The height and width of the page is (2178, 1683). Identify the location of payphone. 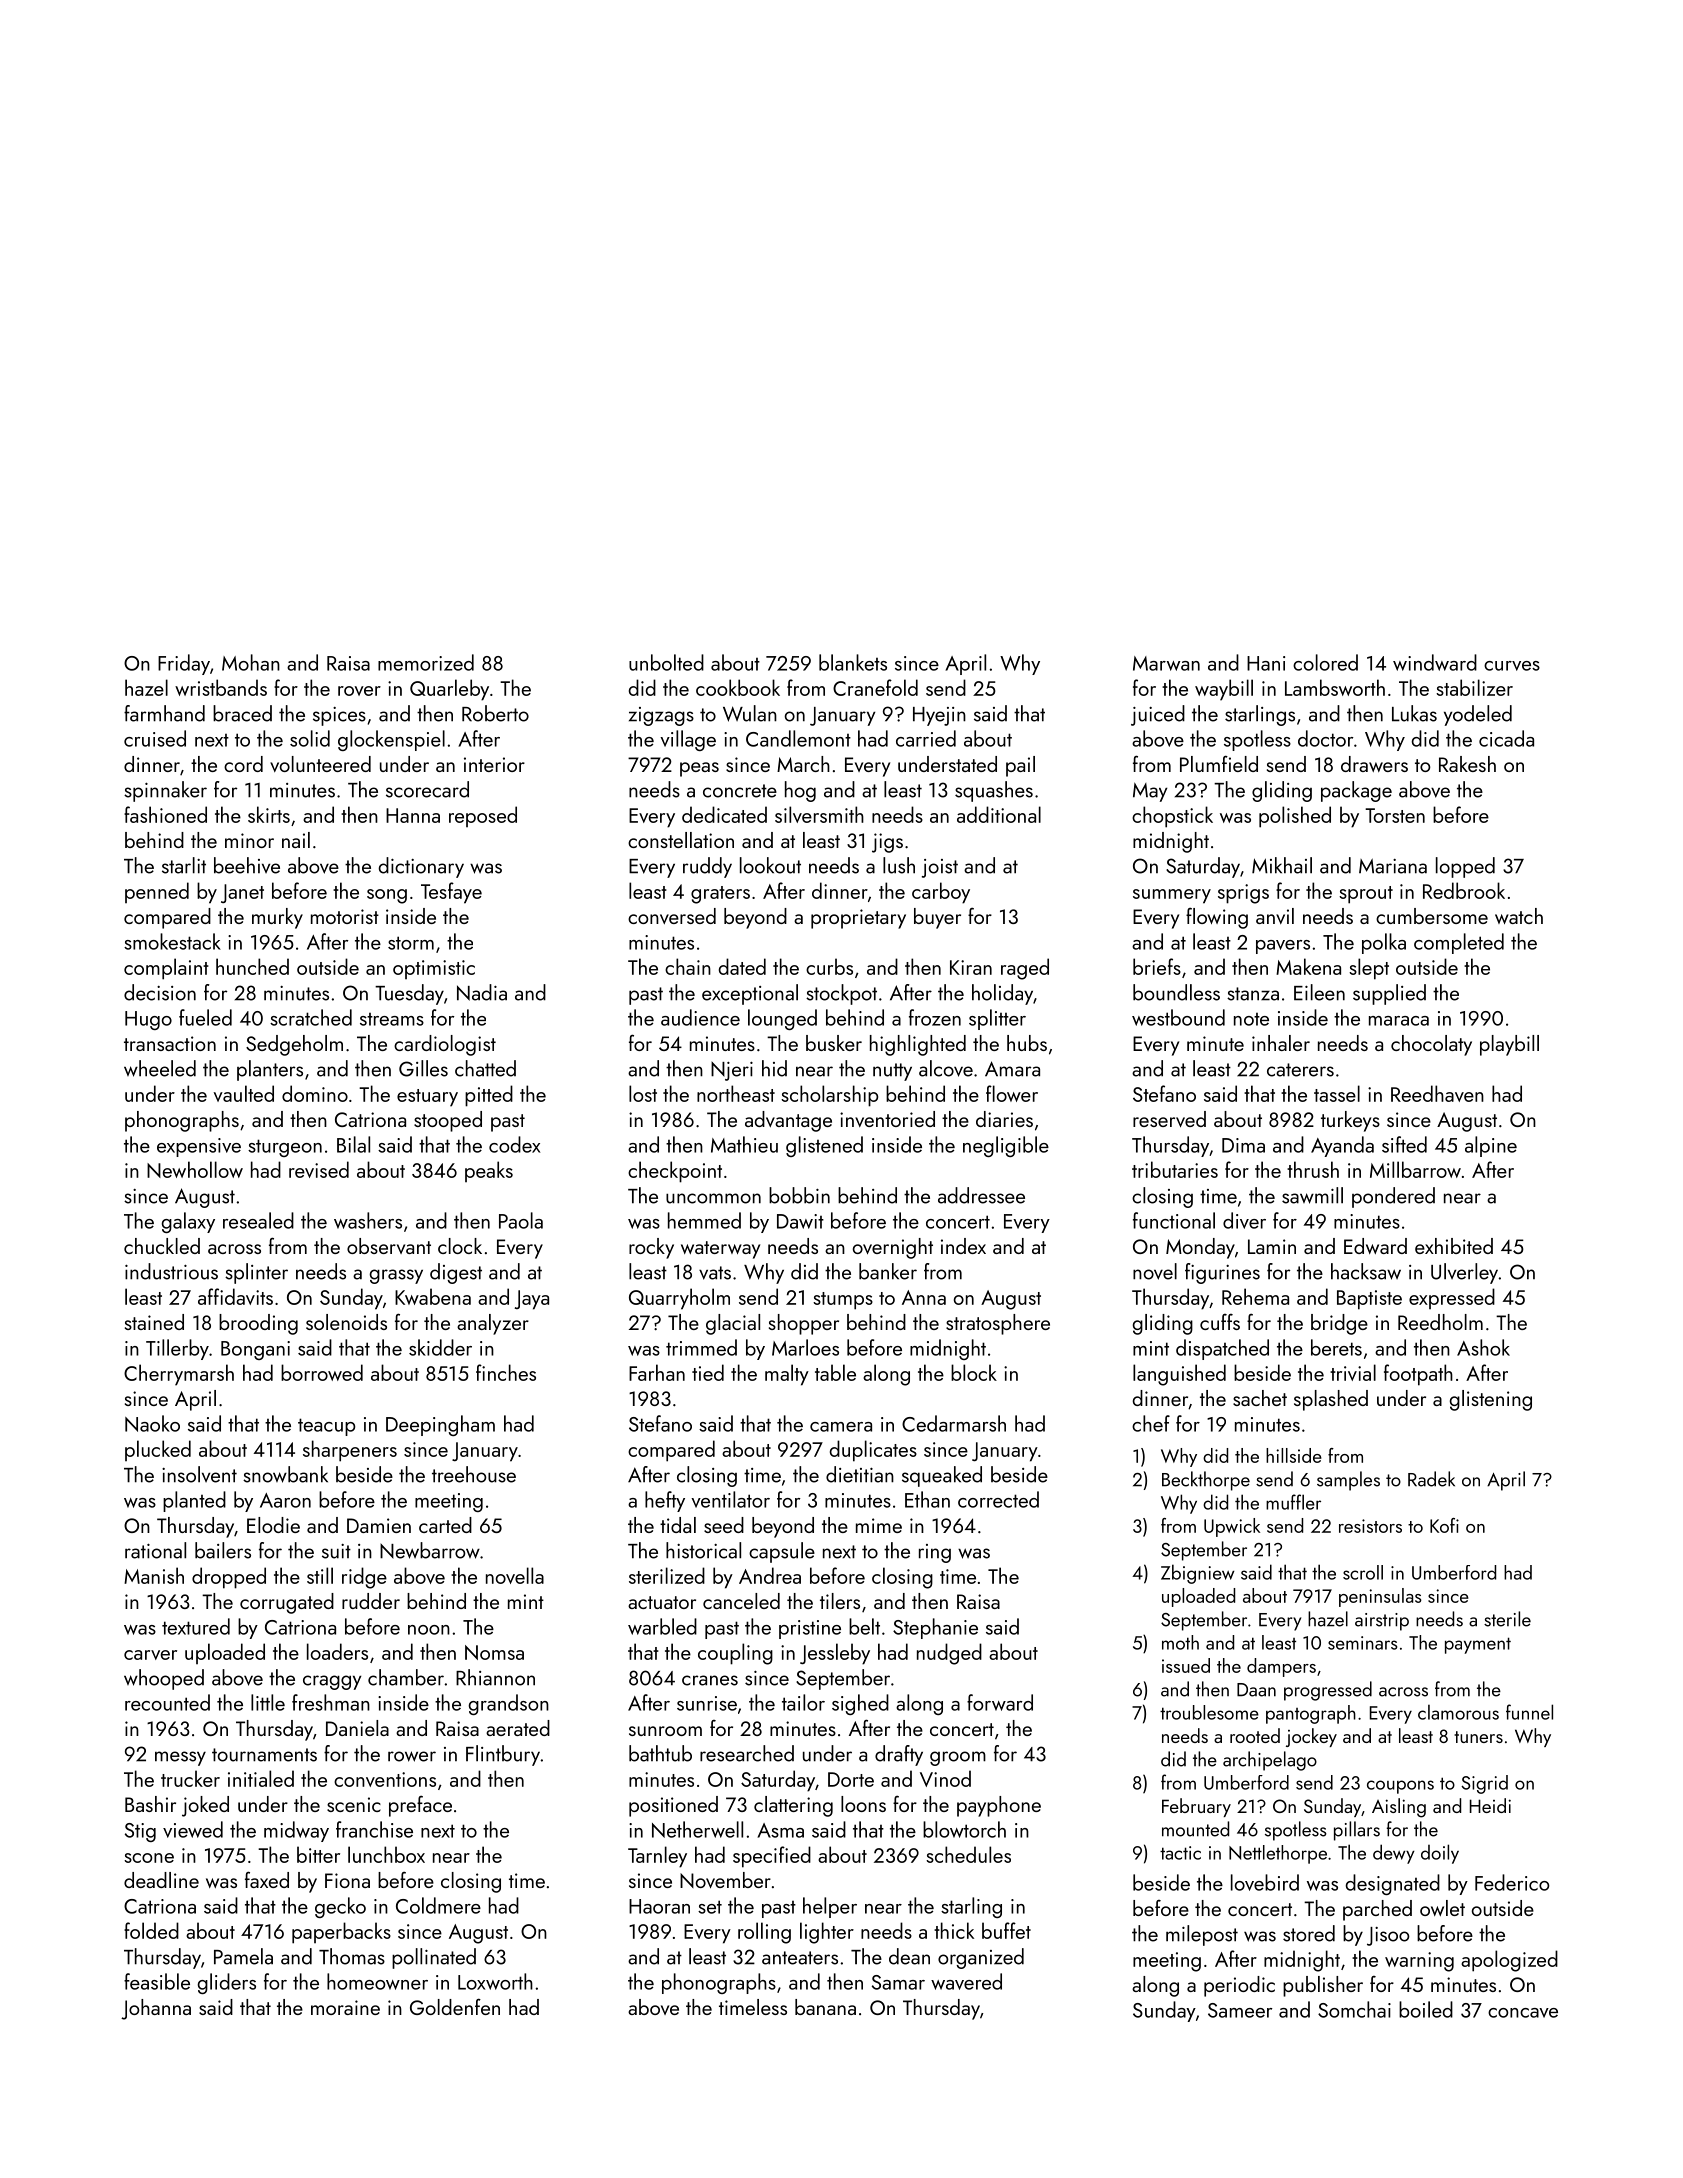
(999, 1806).
